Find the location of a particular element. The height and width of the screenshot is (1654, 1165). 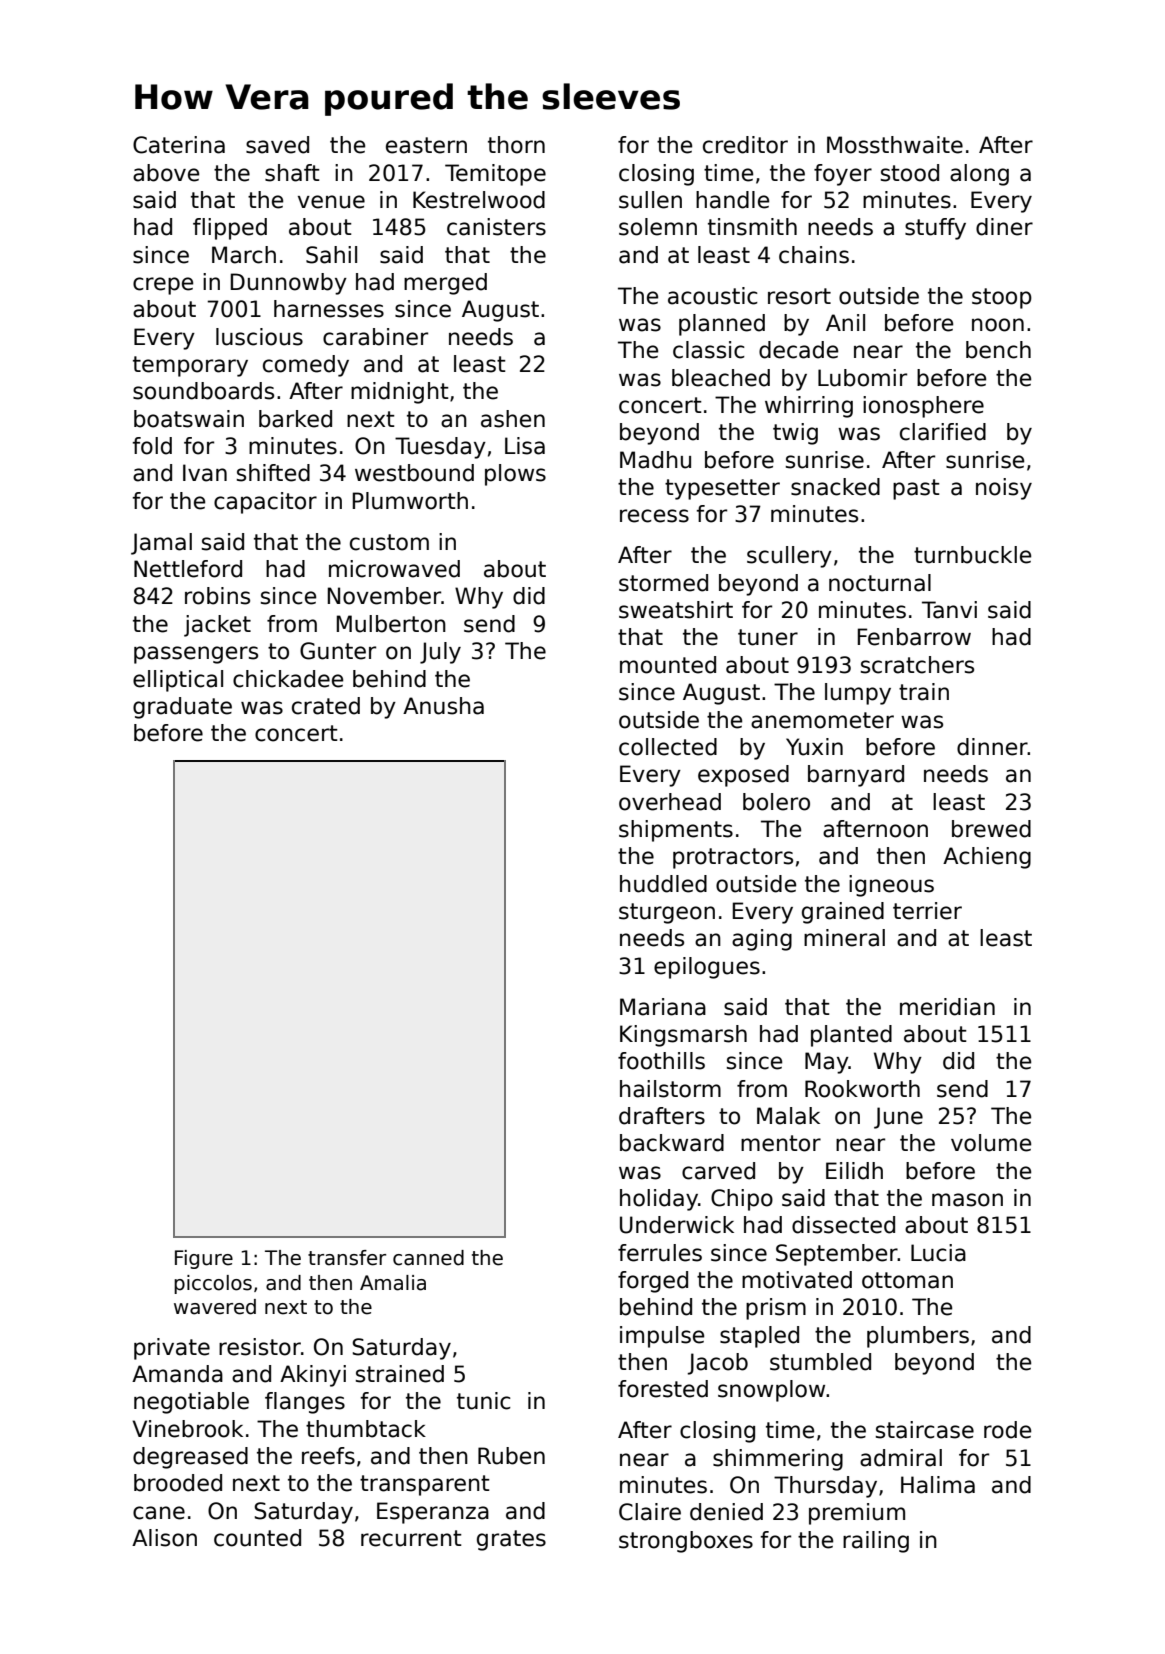

solemn is located at coordinates (658, 227).
